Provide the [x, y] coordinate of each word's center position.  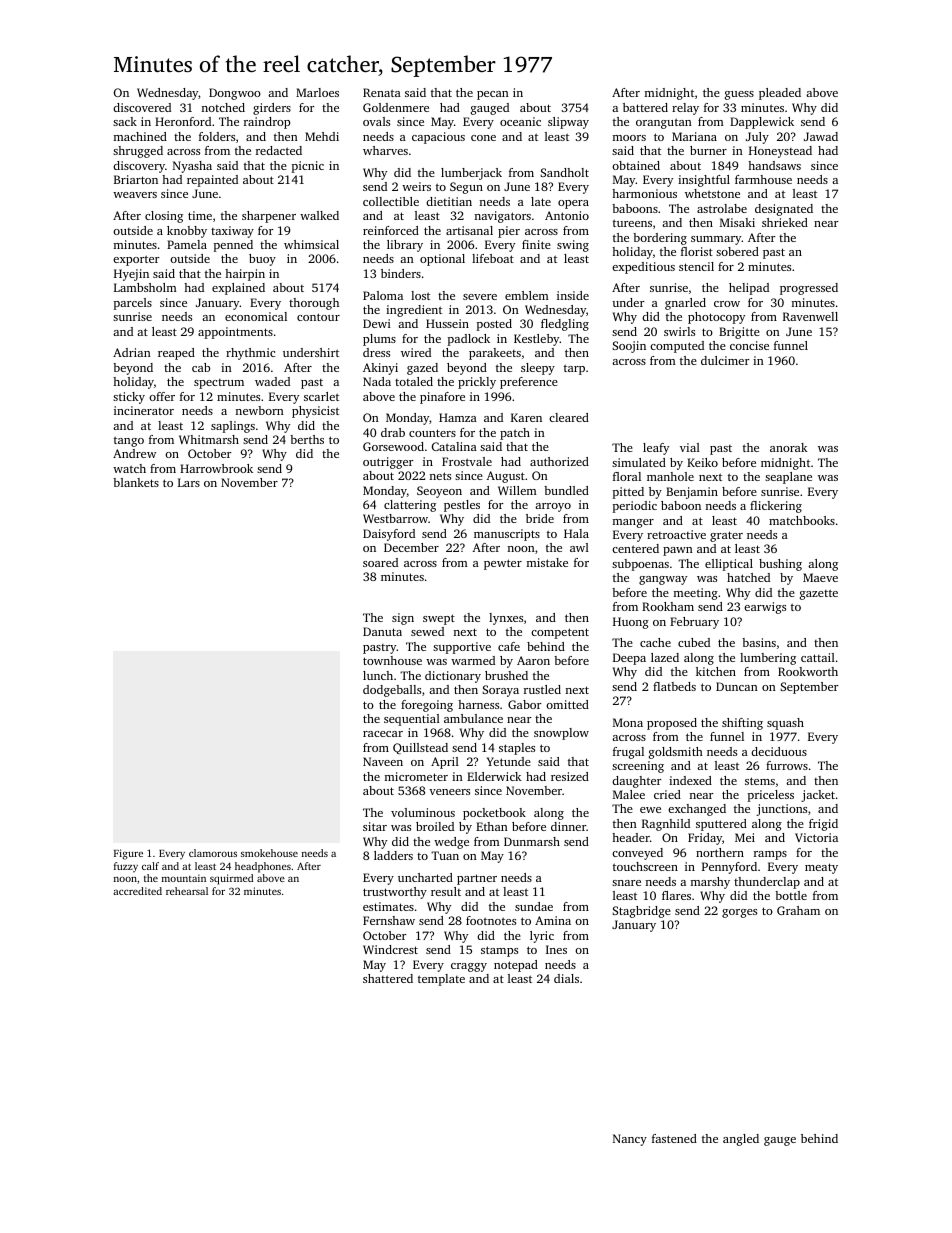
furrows [787, 765]
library [405, 246]
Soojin [629, 347]
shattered [388, 978]
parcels [133, 304]
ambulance [473, 718]
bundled [566, 490]
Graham [798, 910]
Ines [556, 949]
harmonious [644, 193]
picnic [308, 167]
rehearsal [187, 891]
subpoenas [640, 565]
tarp [574, 369]
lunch [378, 675]
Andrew [134, 453]
